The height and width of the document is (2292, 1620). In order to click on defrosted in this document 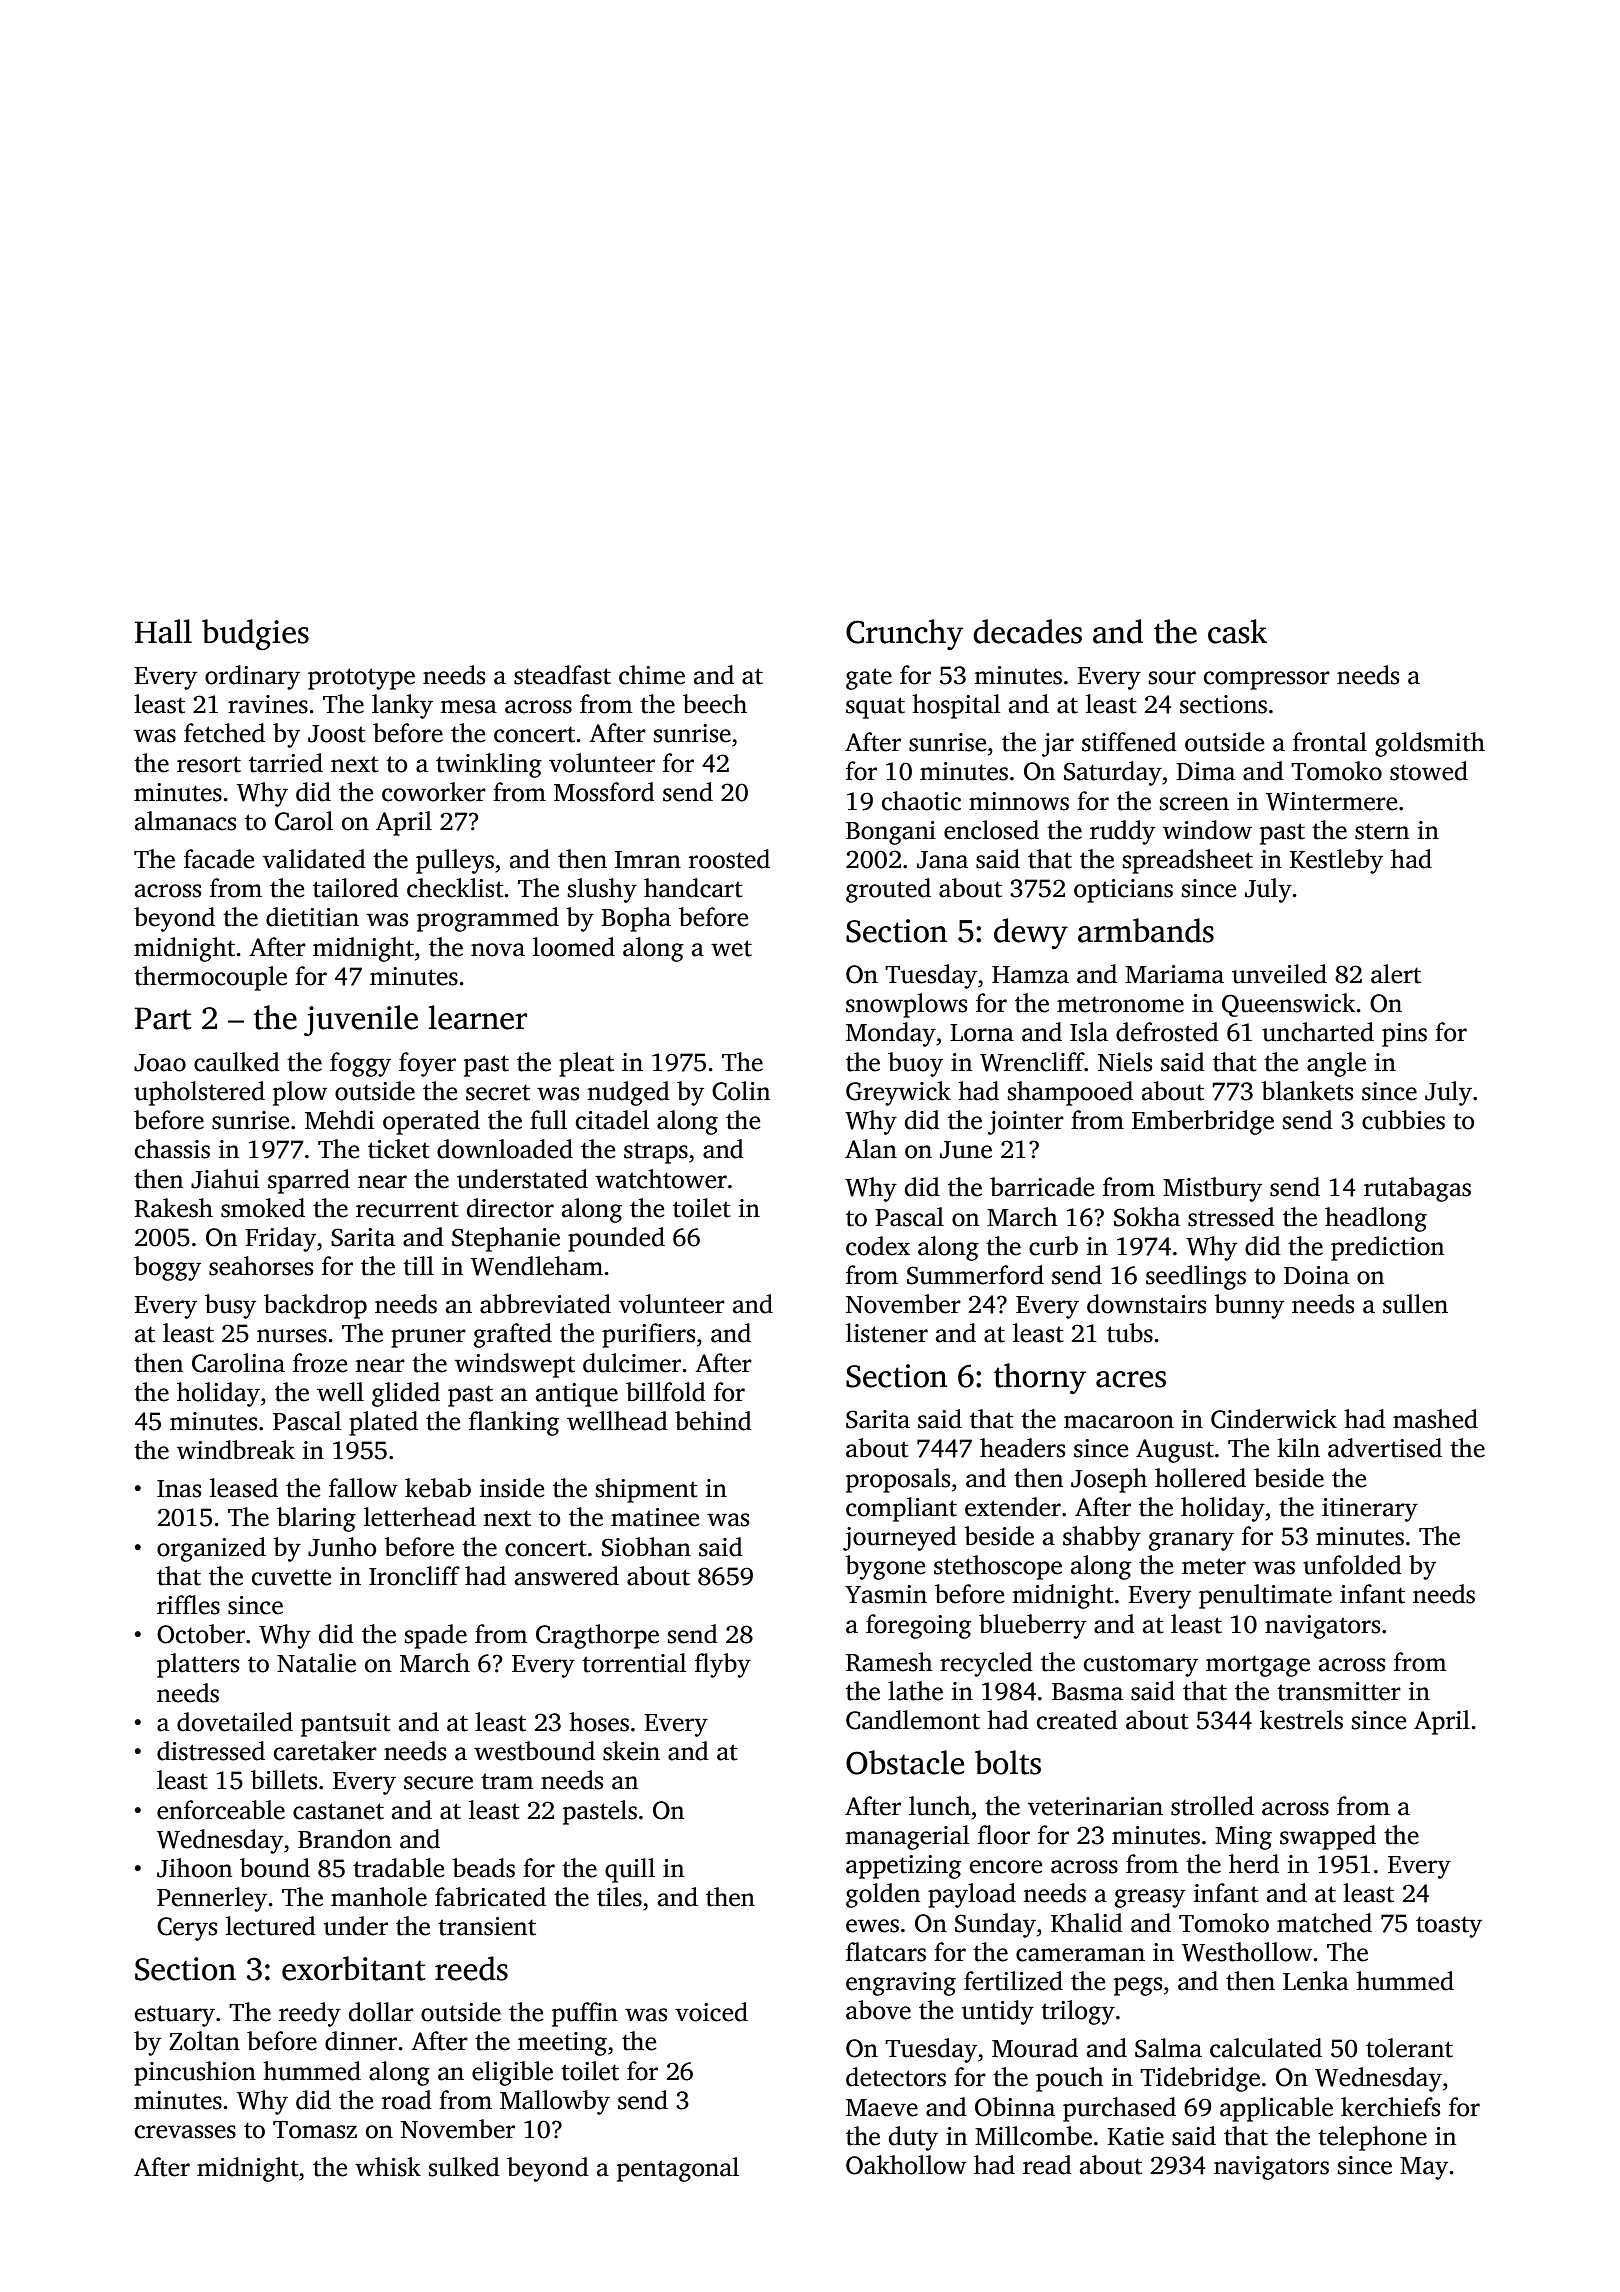, I will do `click(1167, 1032)`.
